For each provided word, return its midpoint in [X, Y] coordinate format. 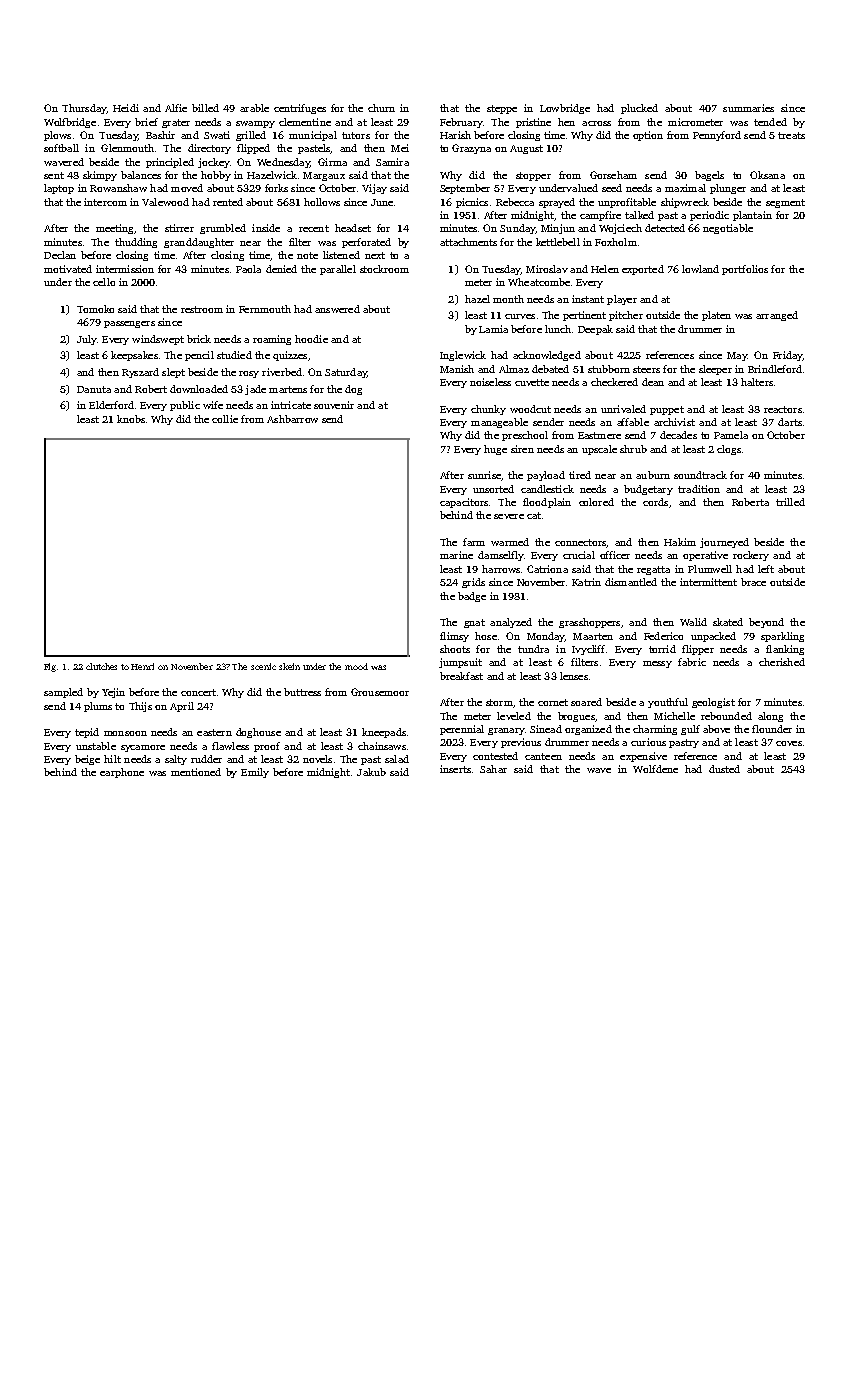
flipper [698, 650]
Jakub [371, 772]
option [648, 136]
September [465, 189]
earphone [122, 773]
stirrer [179, 228]
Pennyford [717, 136]
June [382, 202]
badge [472, 597]
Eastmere [599, 435]
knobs [131, 419]
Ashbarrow [292, 419]
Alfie [176, 108]
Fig [50, 667]
